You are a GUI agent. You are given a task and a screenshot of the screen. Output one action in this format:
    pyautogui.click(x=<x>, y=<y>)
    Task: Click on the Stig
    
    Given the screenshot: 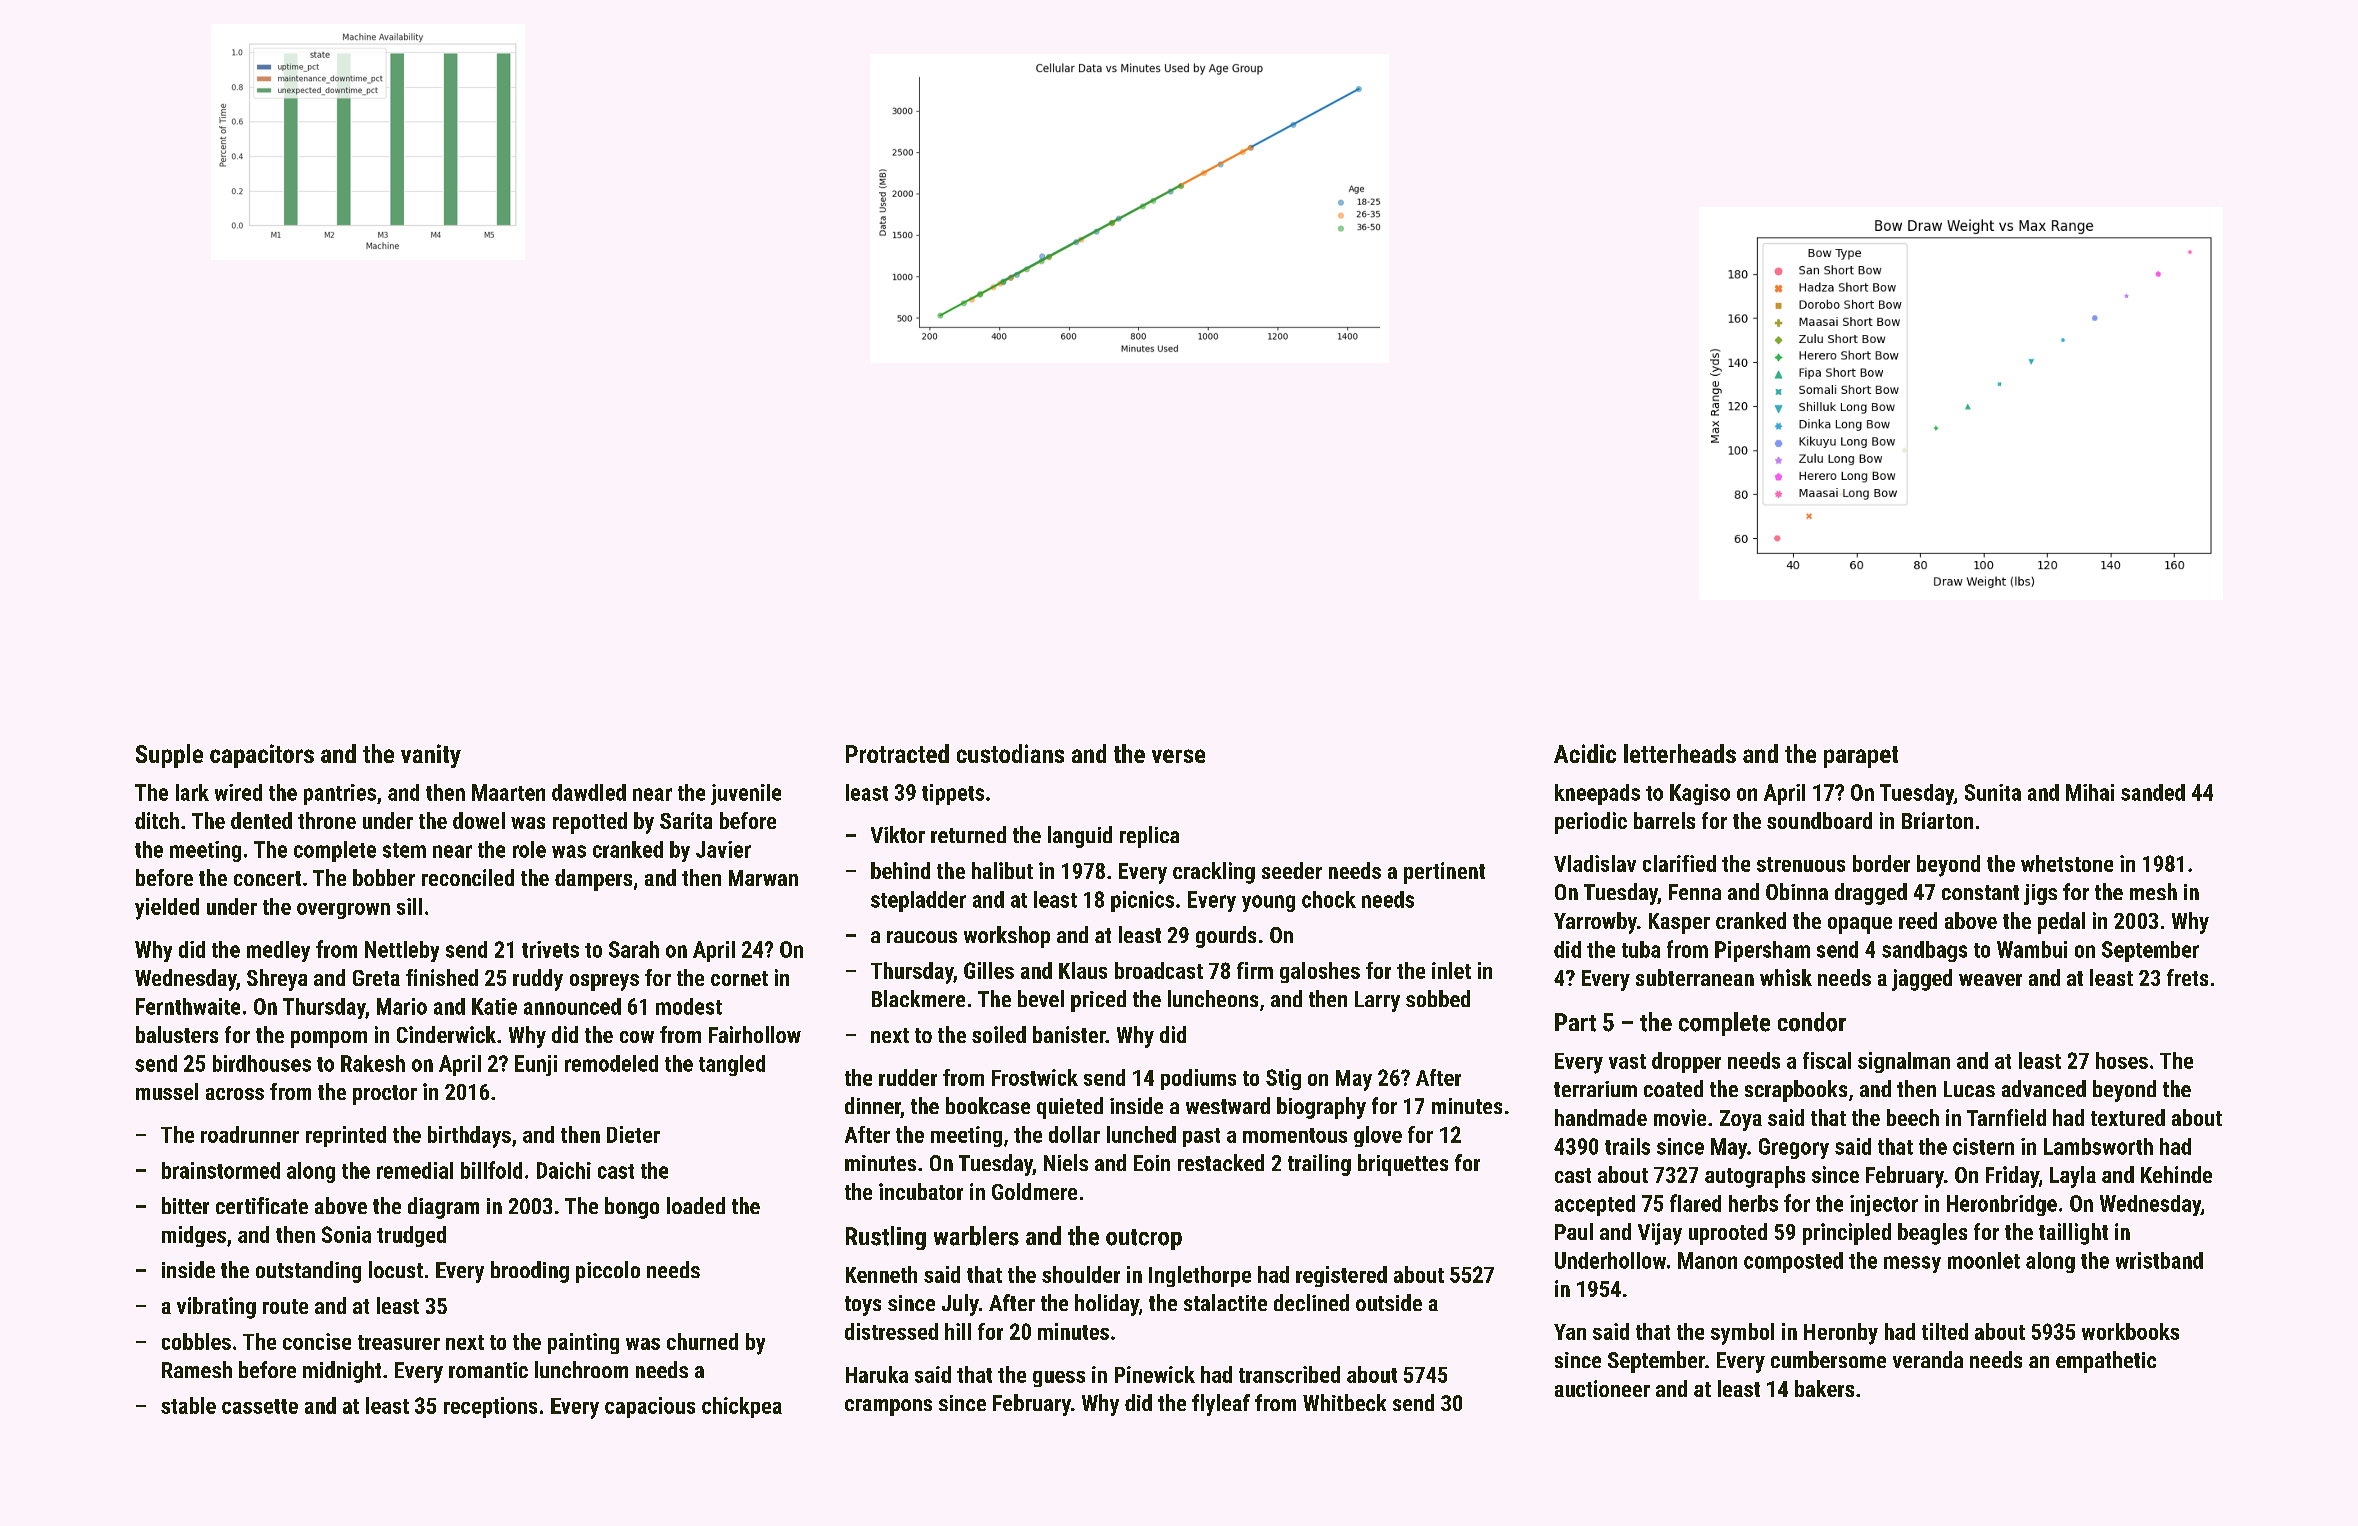 What is the action you would take?
    pyautogui.click(x=1283, y=1079)
